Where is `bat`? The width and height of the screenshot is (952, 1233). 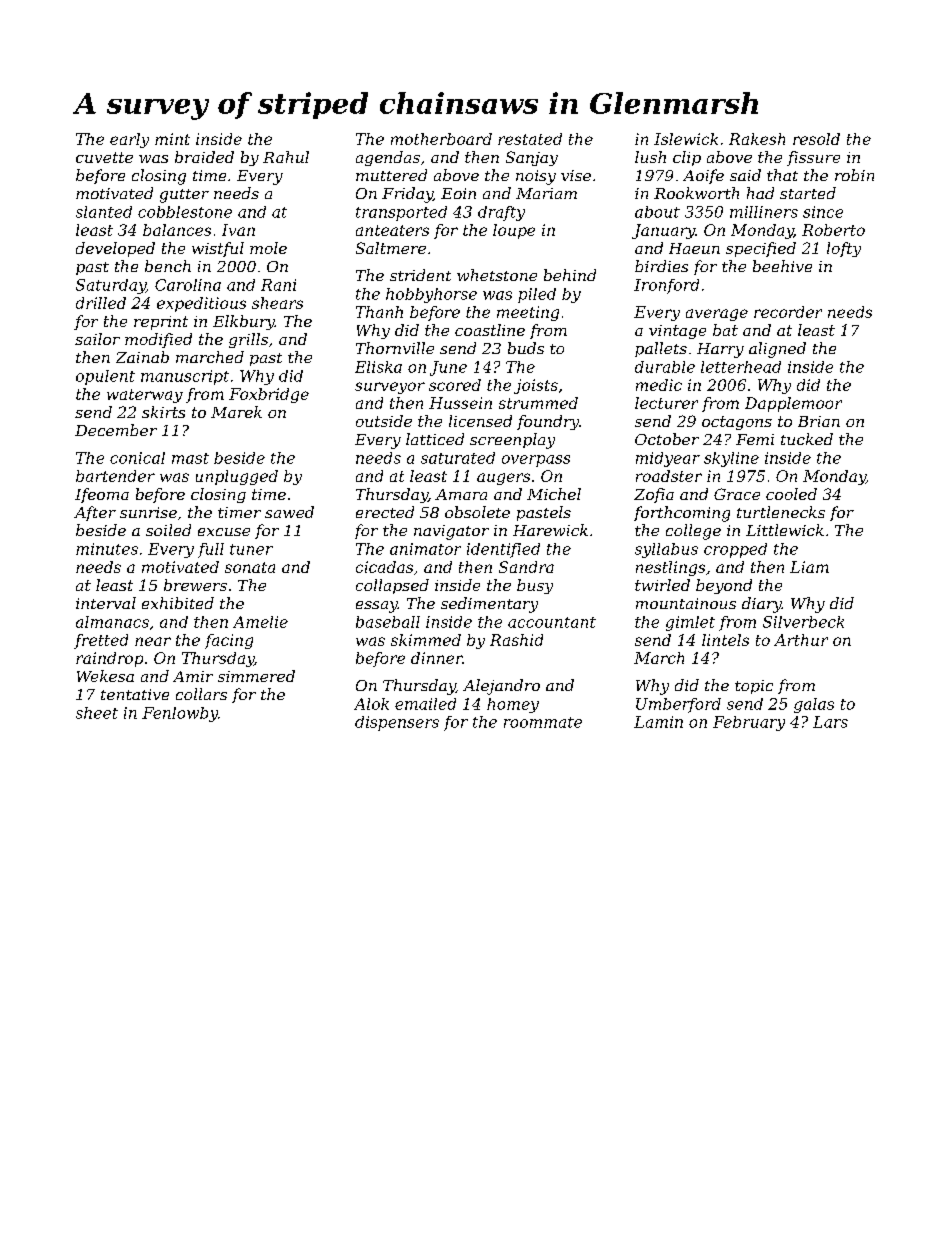
bat is located at coordinates (725, 330).
